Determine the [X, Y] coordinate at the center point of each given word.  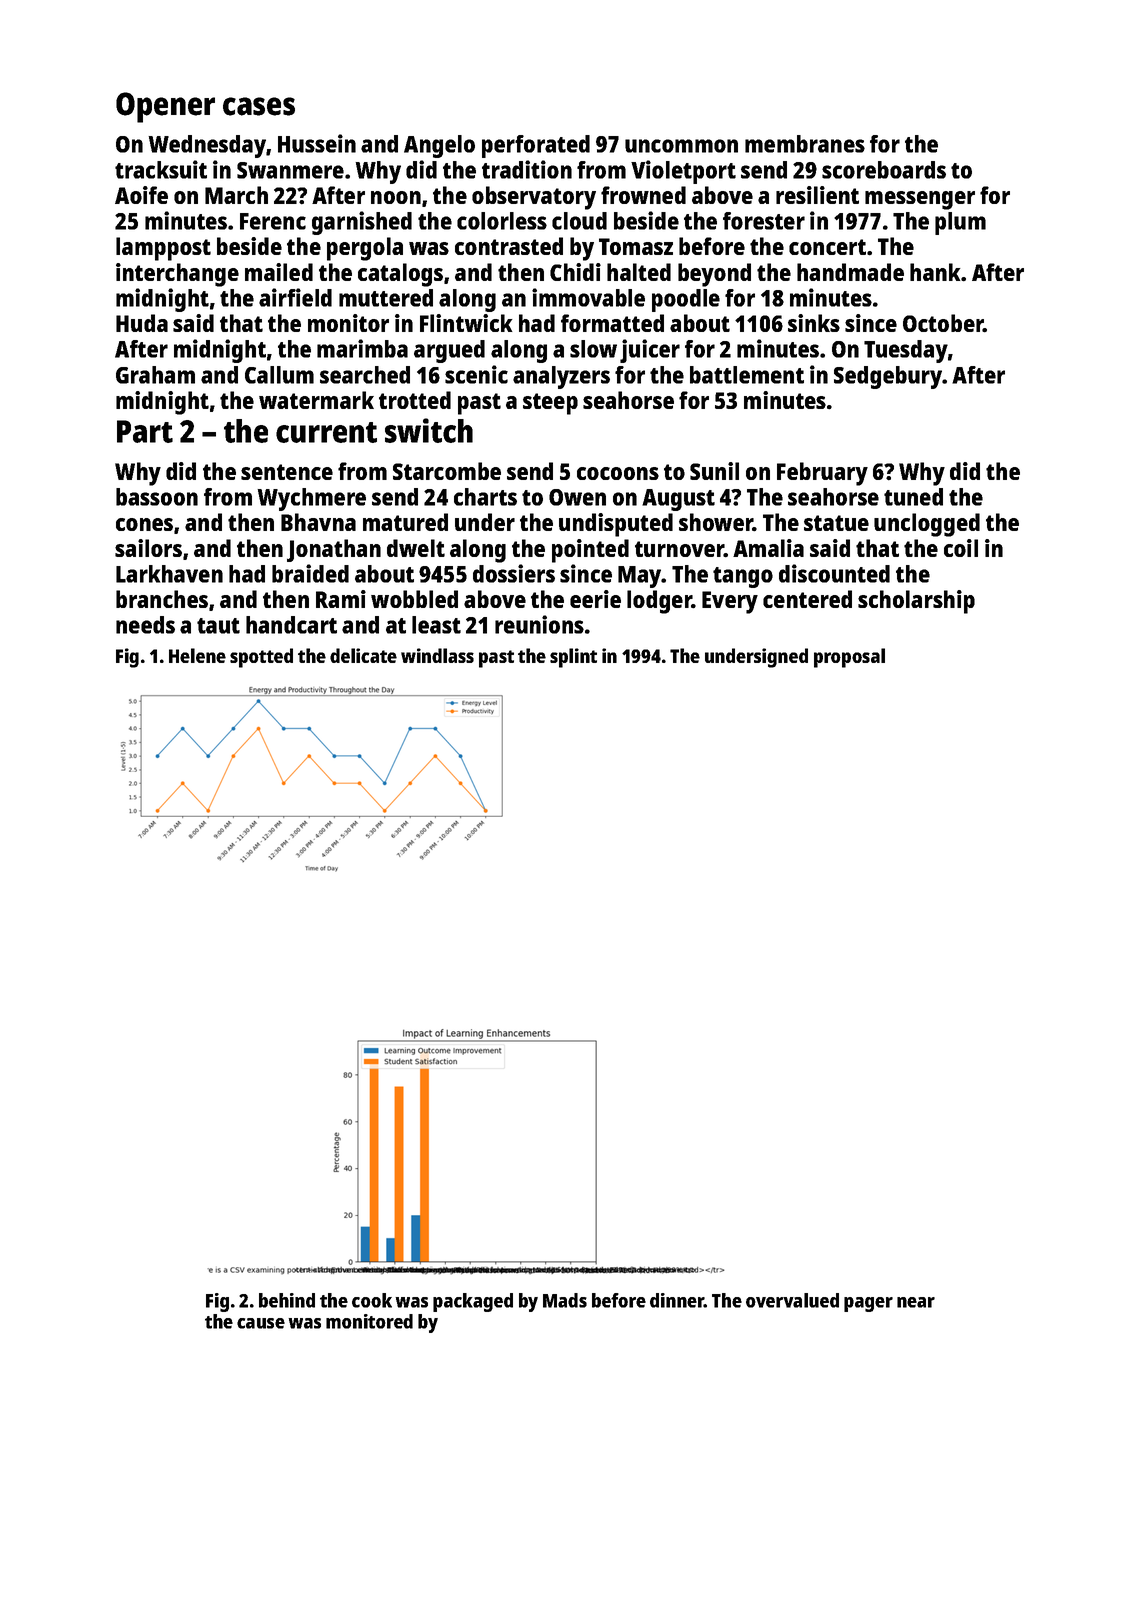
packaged [473, 1302]
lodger [659, 602]
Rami [341, 599]
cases [259, 106]
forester [764, 221]
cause [261, 1323]
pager [868, 1304]
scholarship [916, 602]
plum [960, 223]
